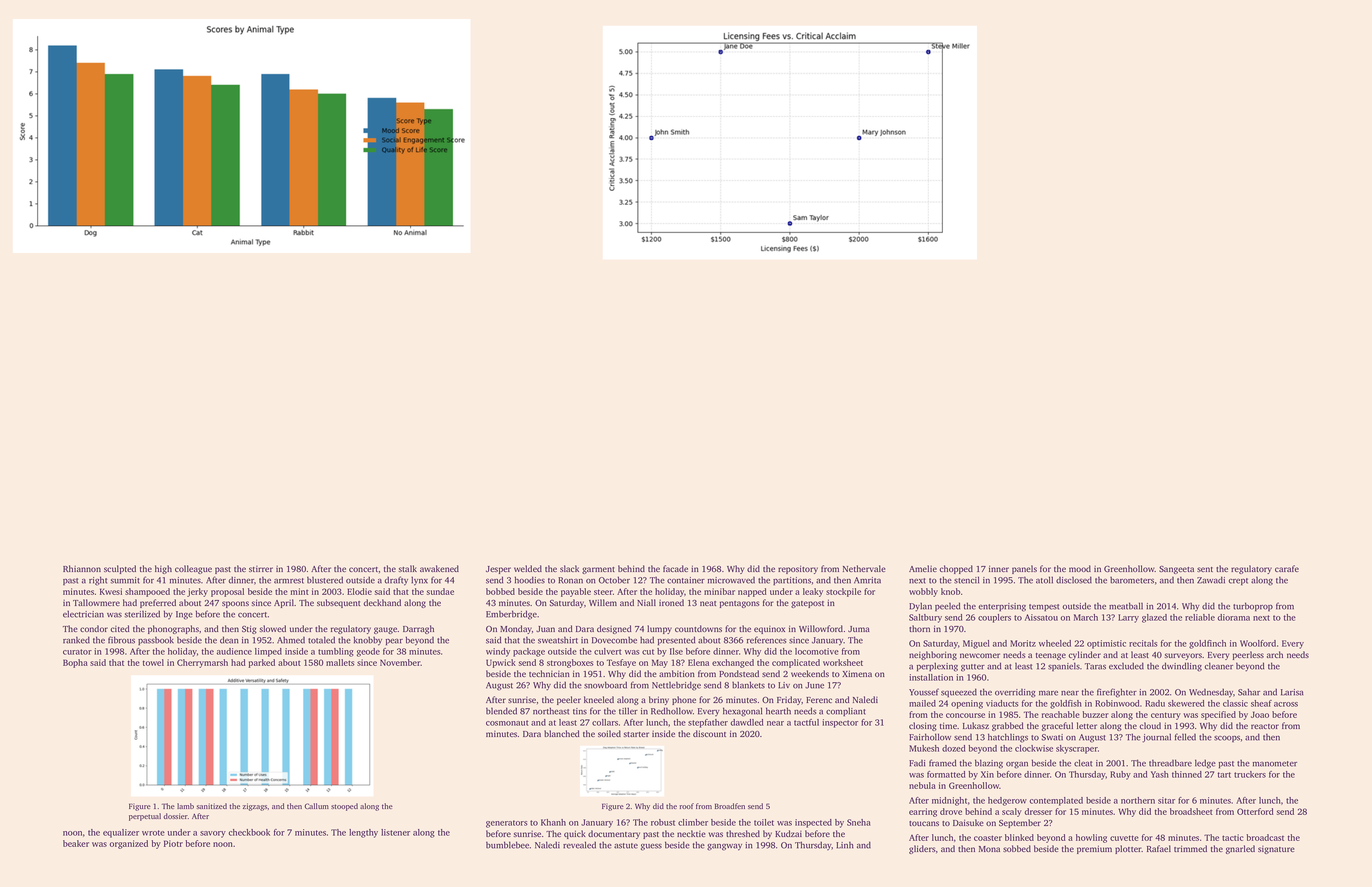  I want to click on stalk, so click(408, 568).
